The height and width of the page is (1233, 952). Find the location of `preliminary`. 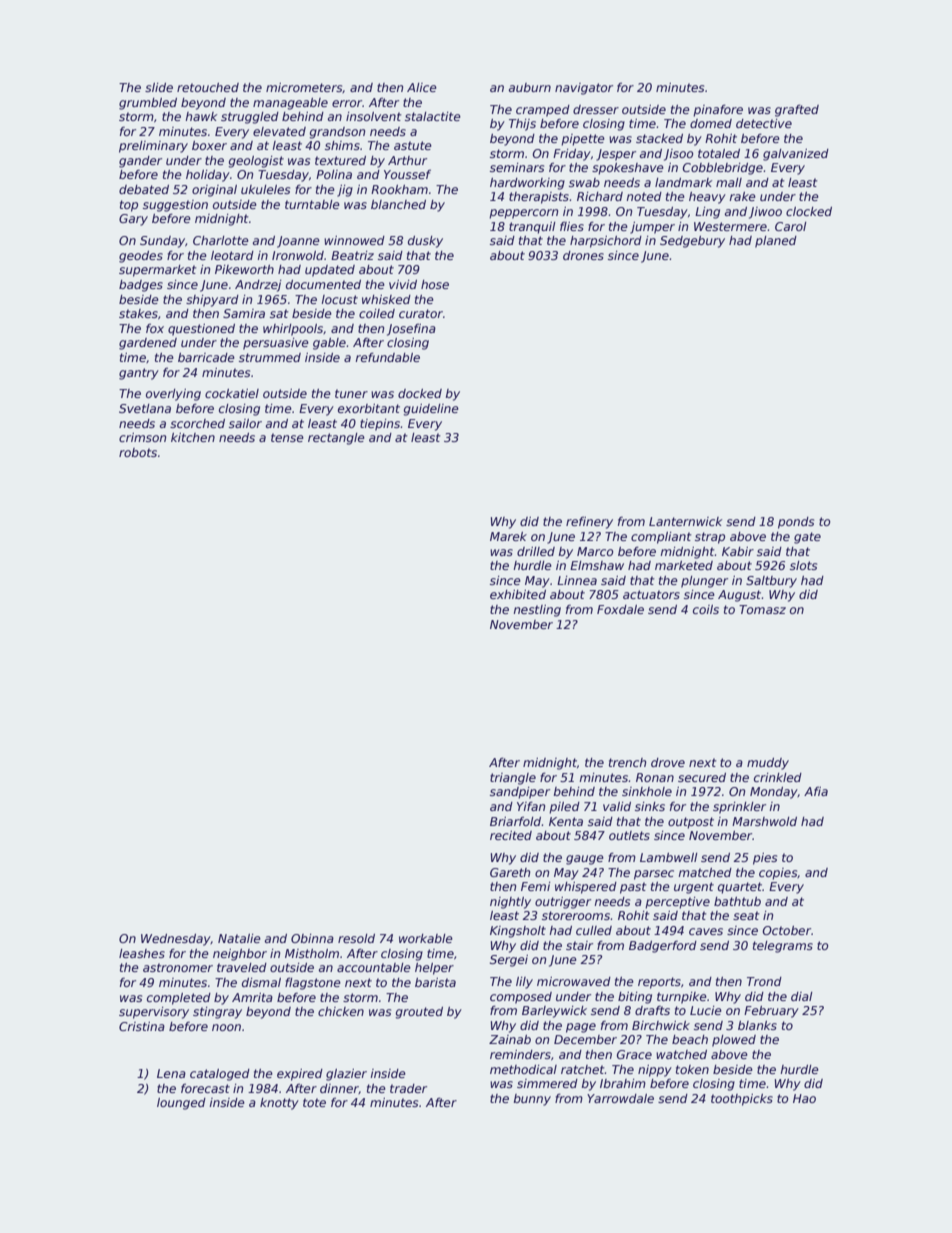

preliminary is located at coordinates (153, 147).
